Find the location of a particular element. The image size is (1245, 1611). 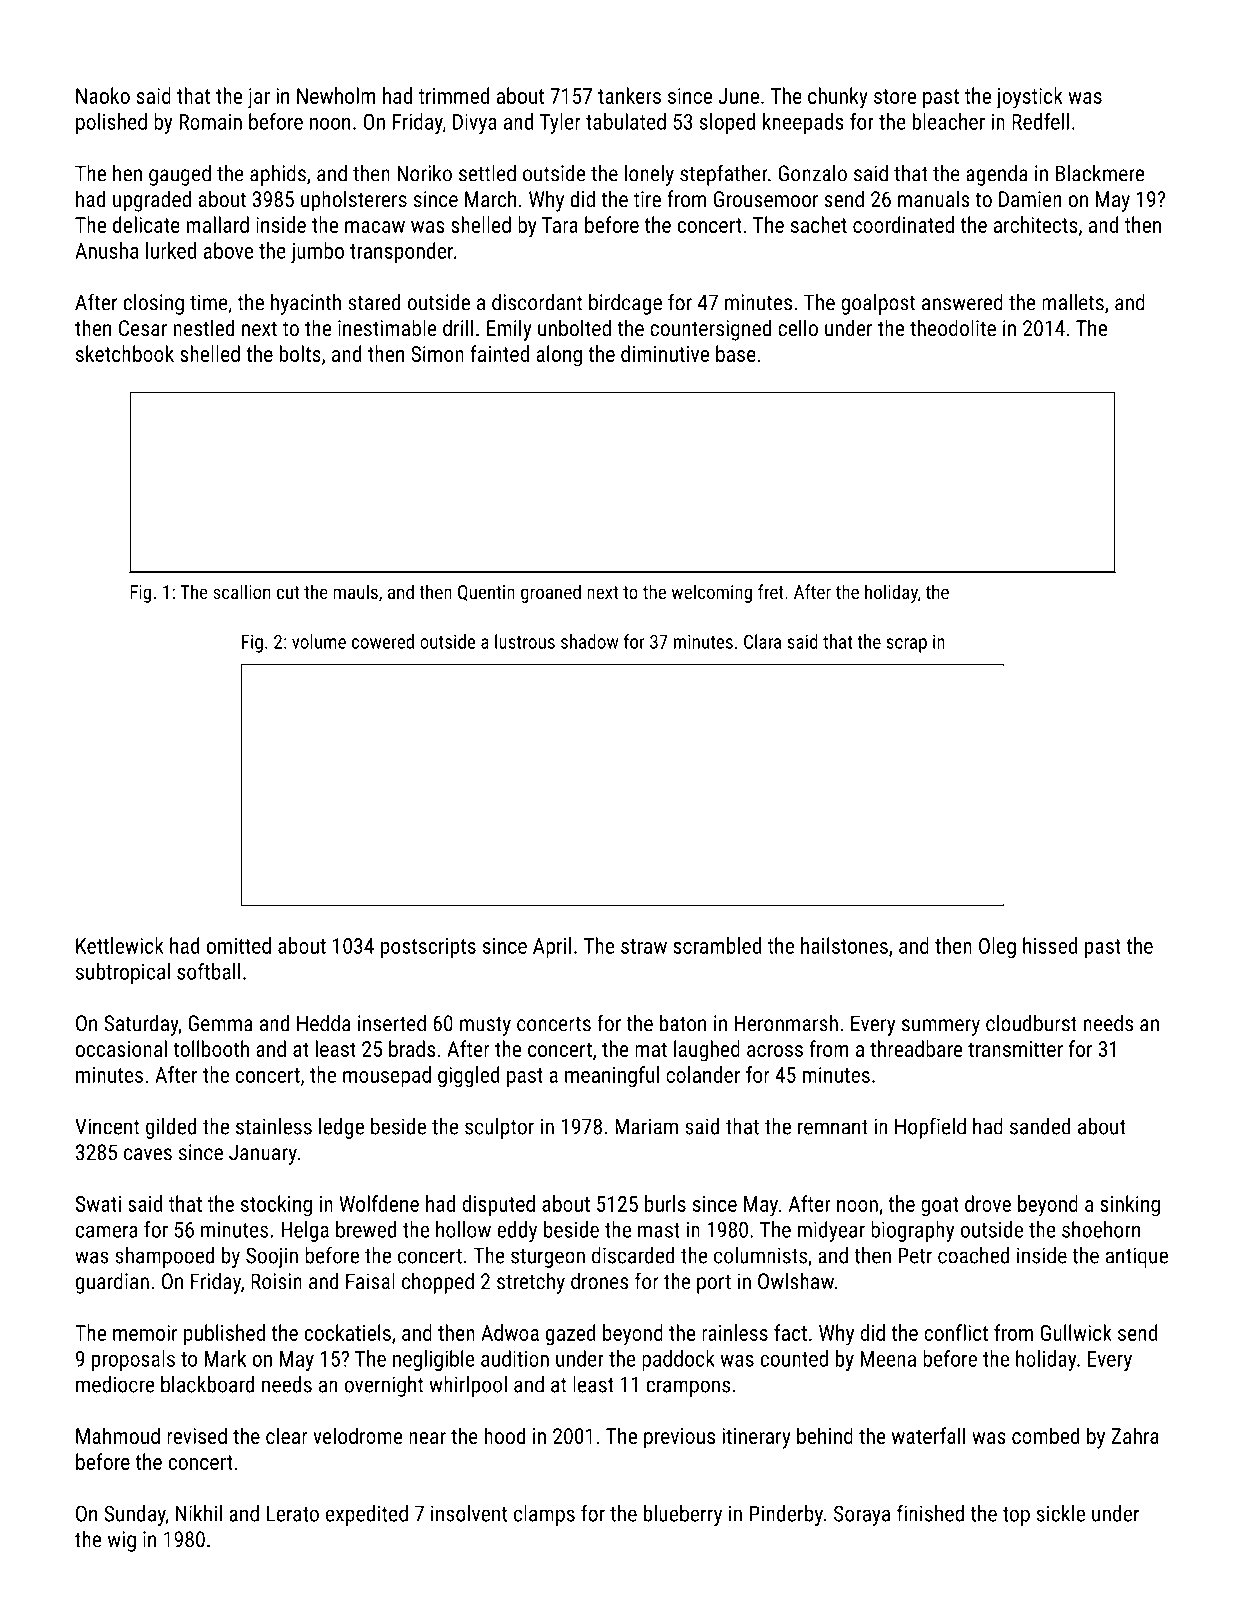

Tyler is located at coordinates (560, 123).
